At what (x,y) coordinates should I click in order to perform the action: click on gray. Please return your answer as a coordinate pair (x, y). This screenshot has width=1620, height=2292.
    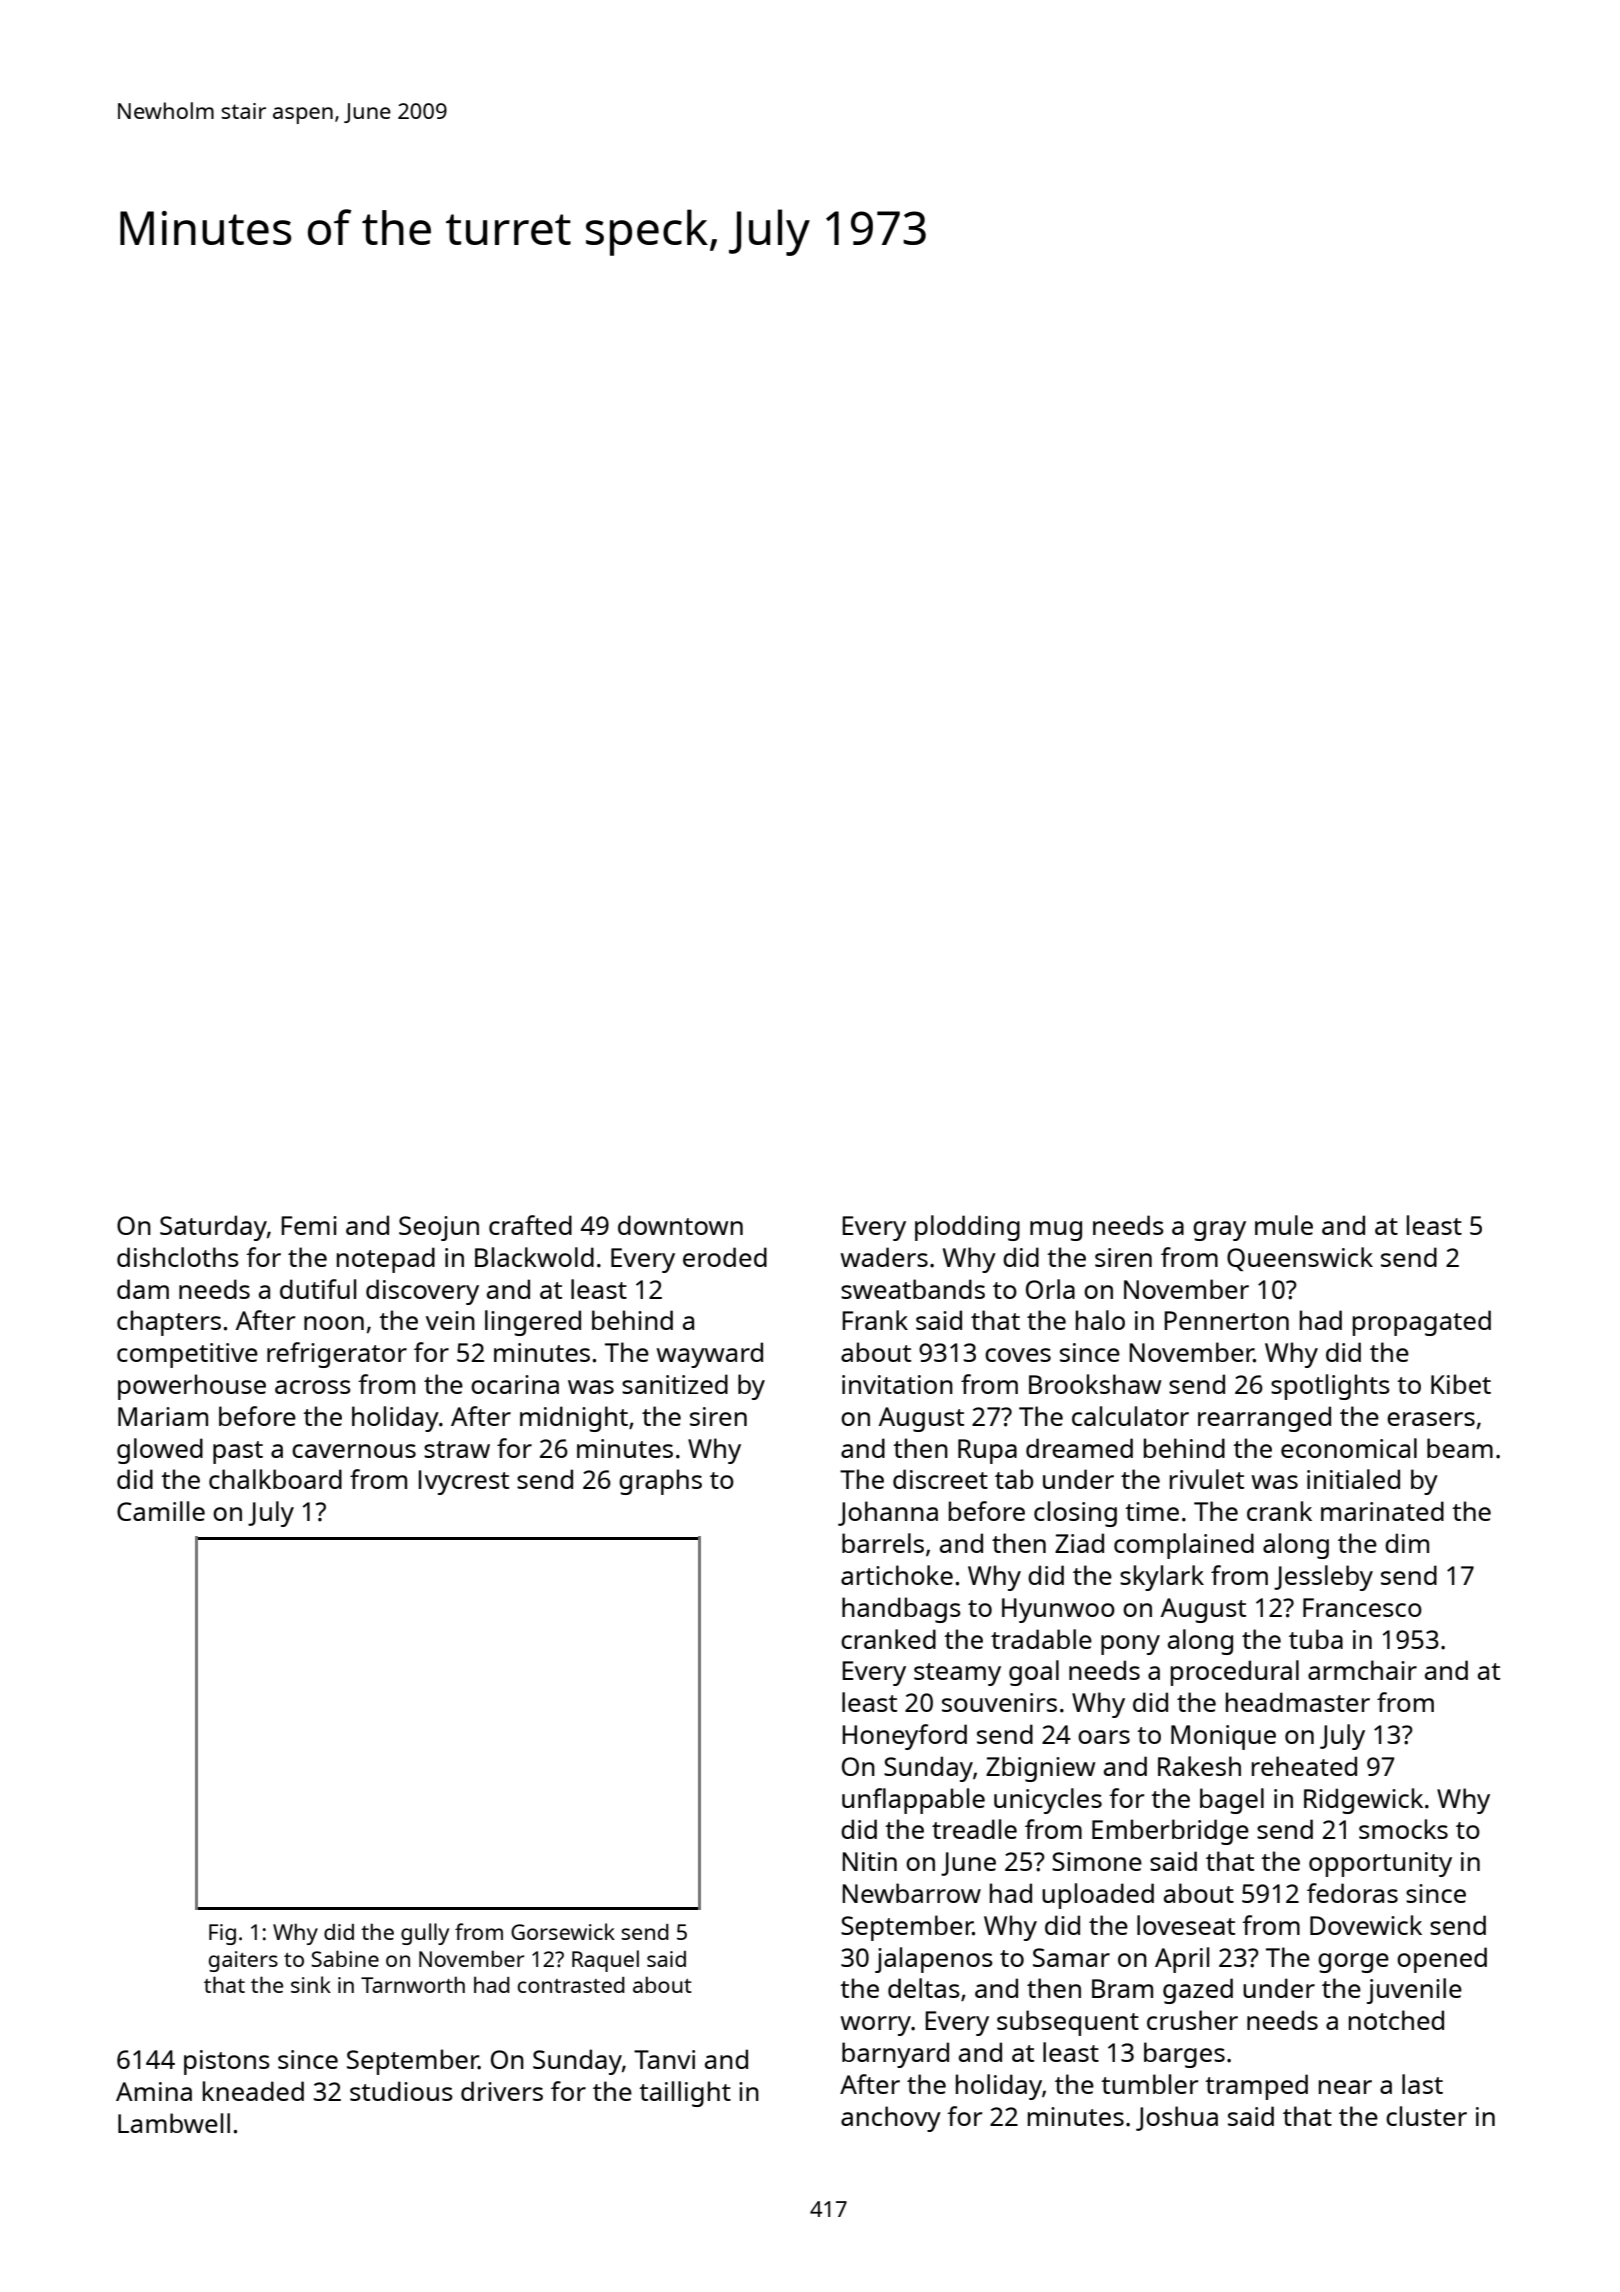
    Looking at the image, I should click on (1219, 1231).
